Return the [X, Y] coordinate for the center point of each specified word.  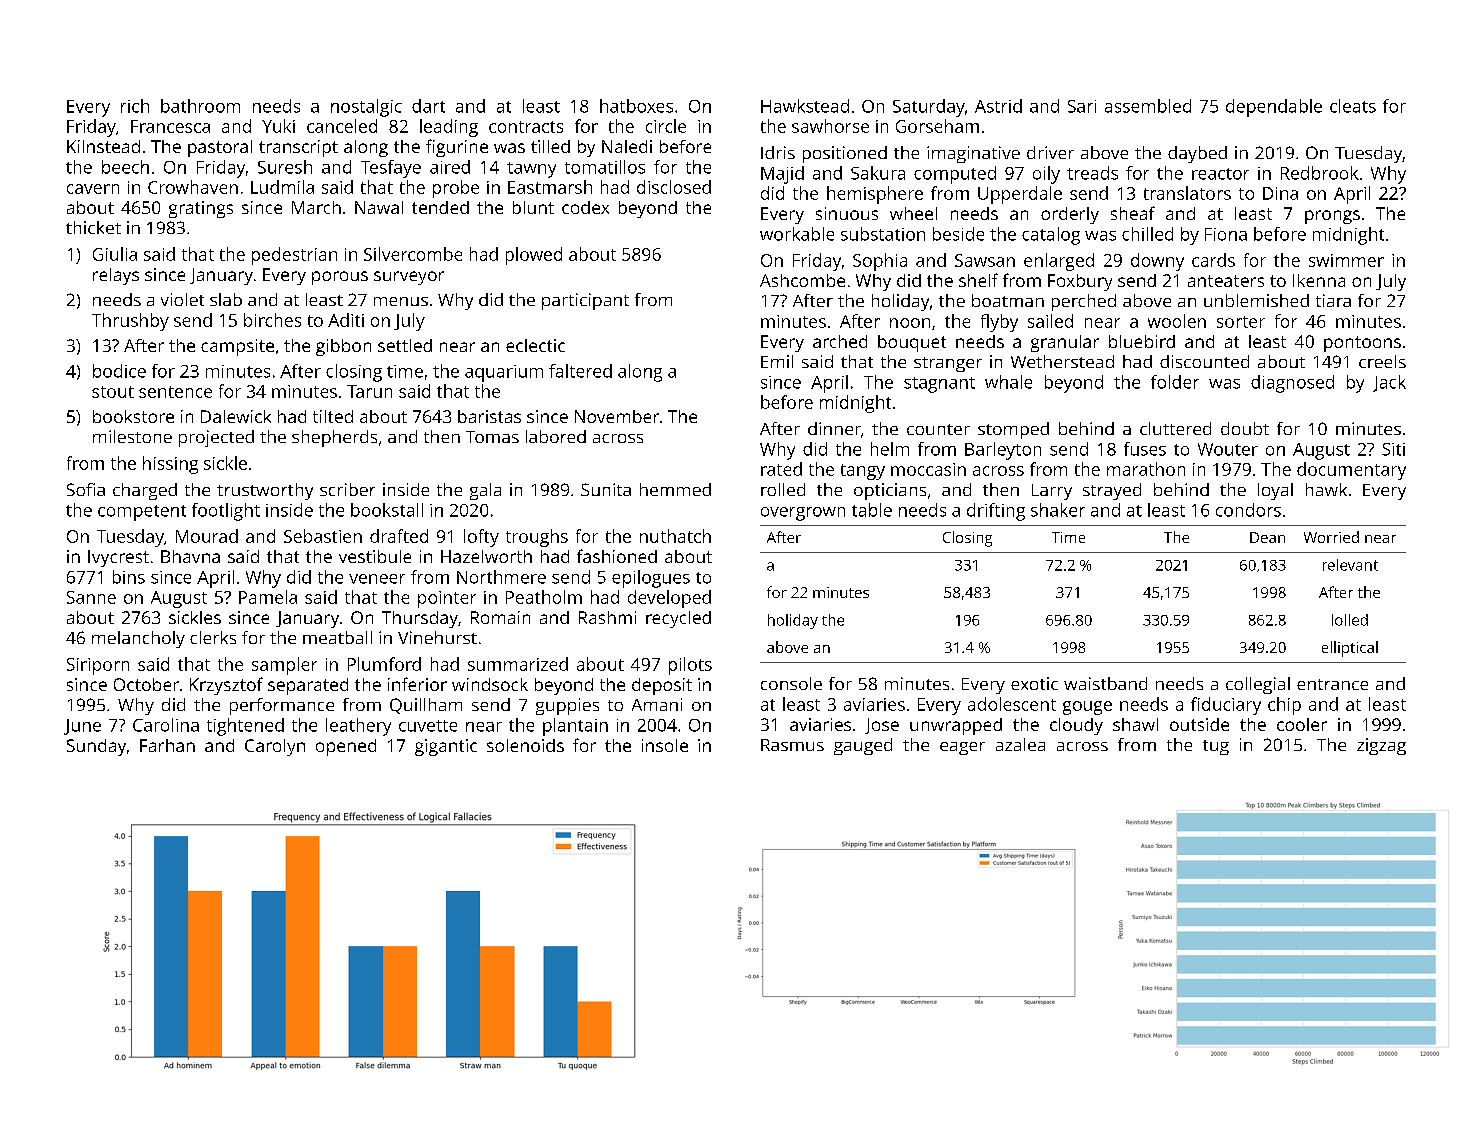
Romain [500, 617]
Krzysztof [226, 686]
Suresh [285, 167]
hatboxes [636, 106]
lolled [1350, 620]
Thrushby [130, 322]
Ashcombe [802, 280]
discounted [1204, 361]
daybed [1197, 154]
